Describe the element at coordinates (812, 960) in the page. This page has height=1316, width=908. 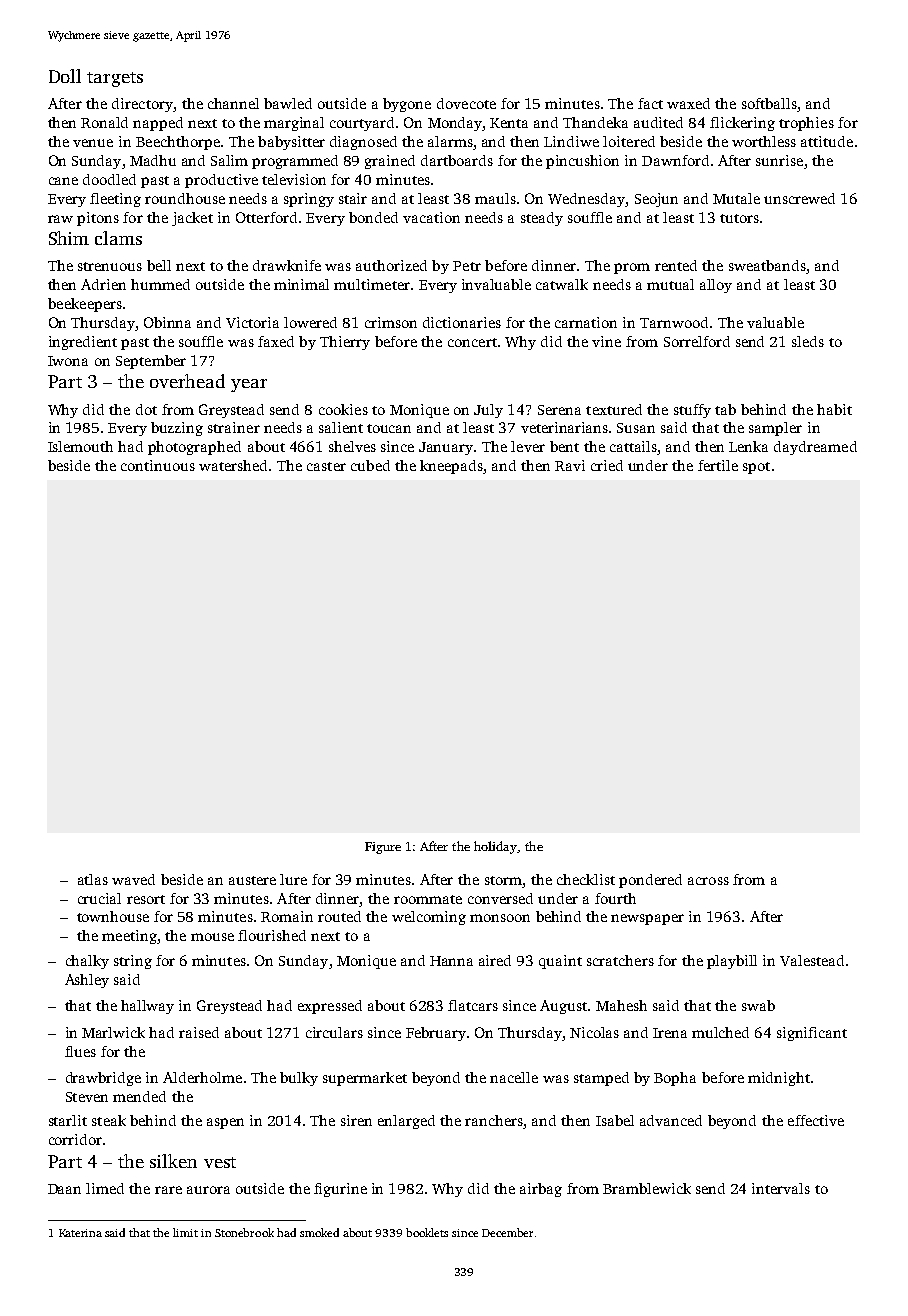
I see `Valestead` at that location.
